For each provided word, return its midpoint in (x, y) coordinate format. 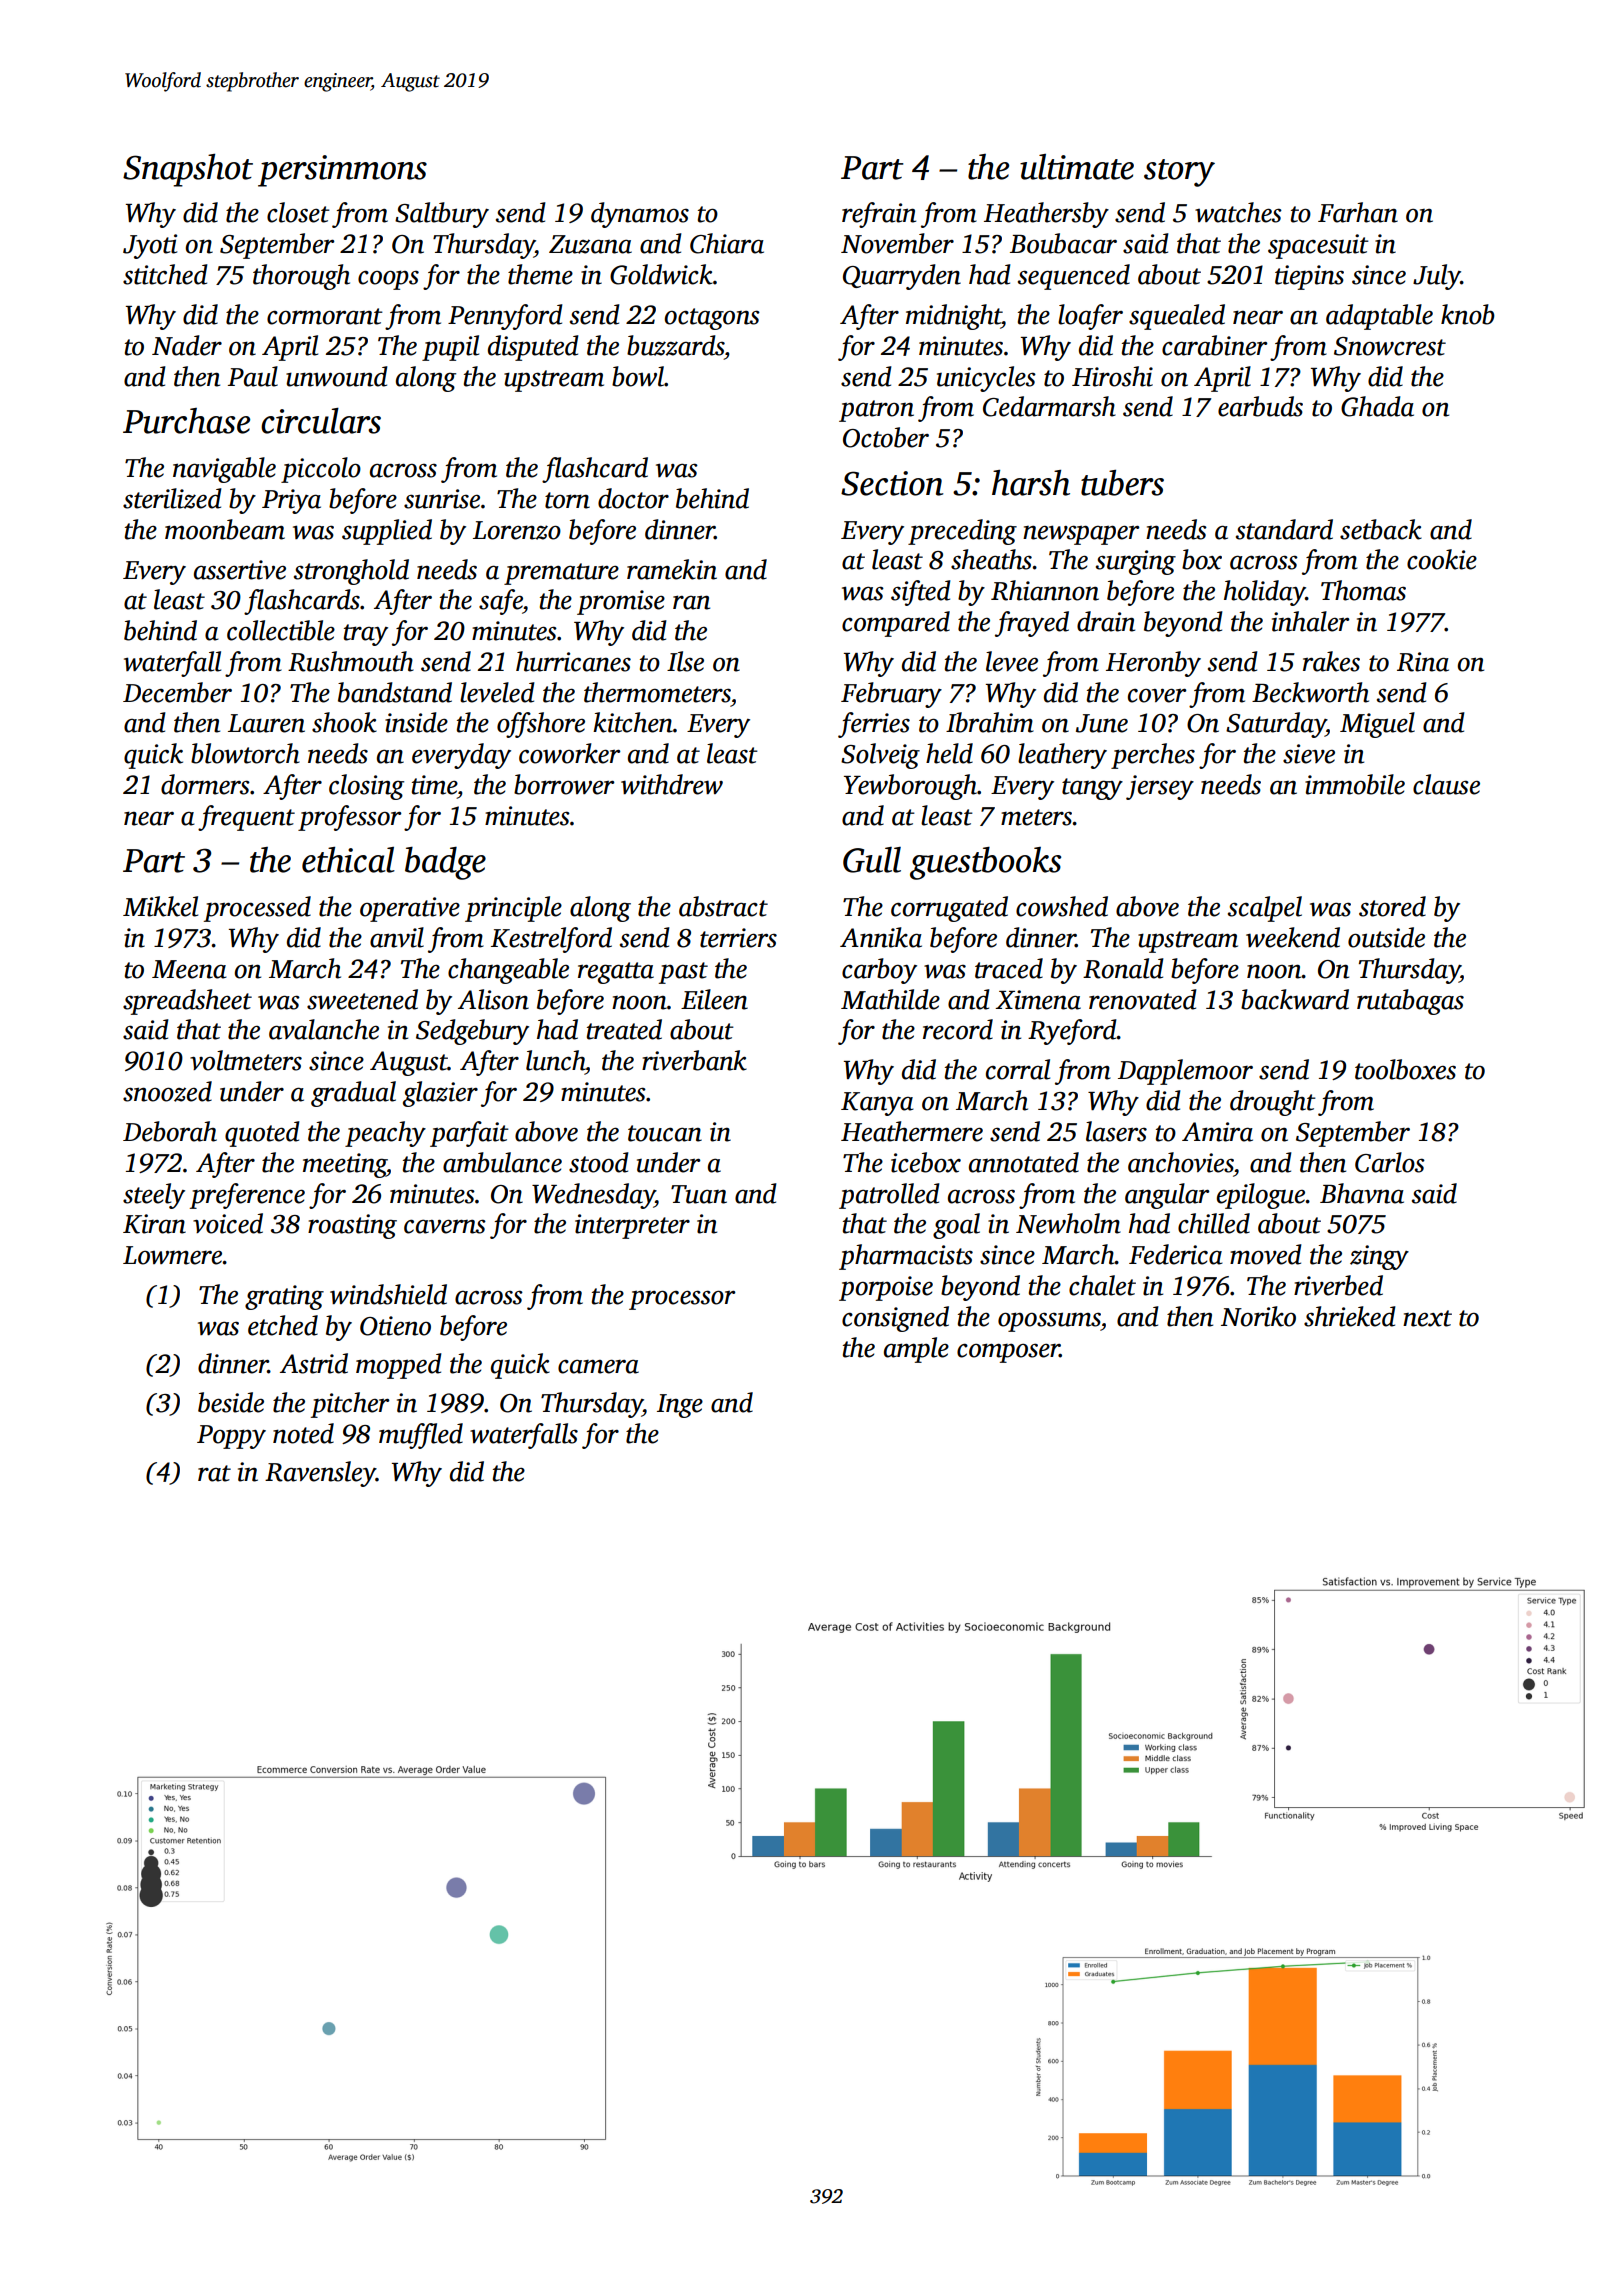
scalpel (1265, 909)
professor (350, 818)
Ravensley (320, 1474)
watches (1238, 212)
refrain (879, 215)
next (1427, 1318)
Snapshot (188, 170)
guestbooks (985, 863)
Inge (680, 1406)
